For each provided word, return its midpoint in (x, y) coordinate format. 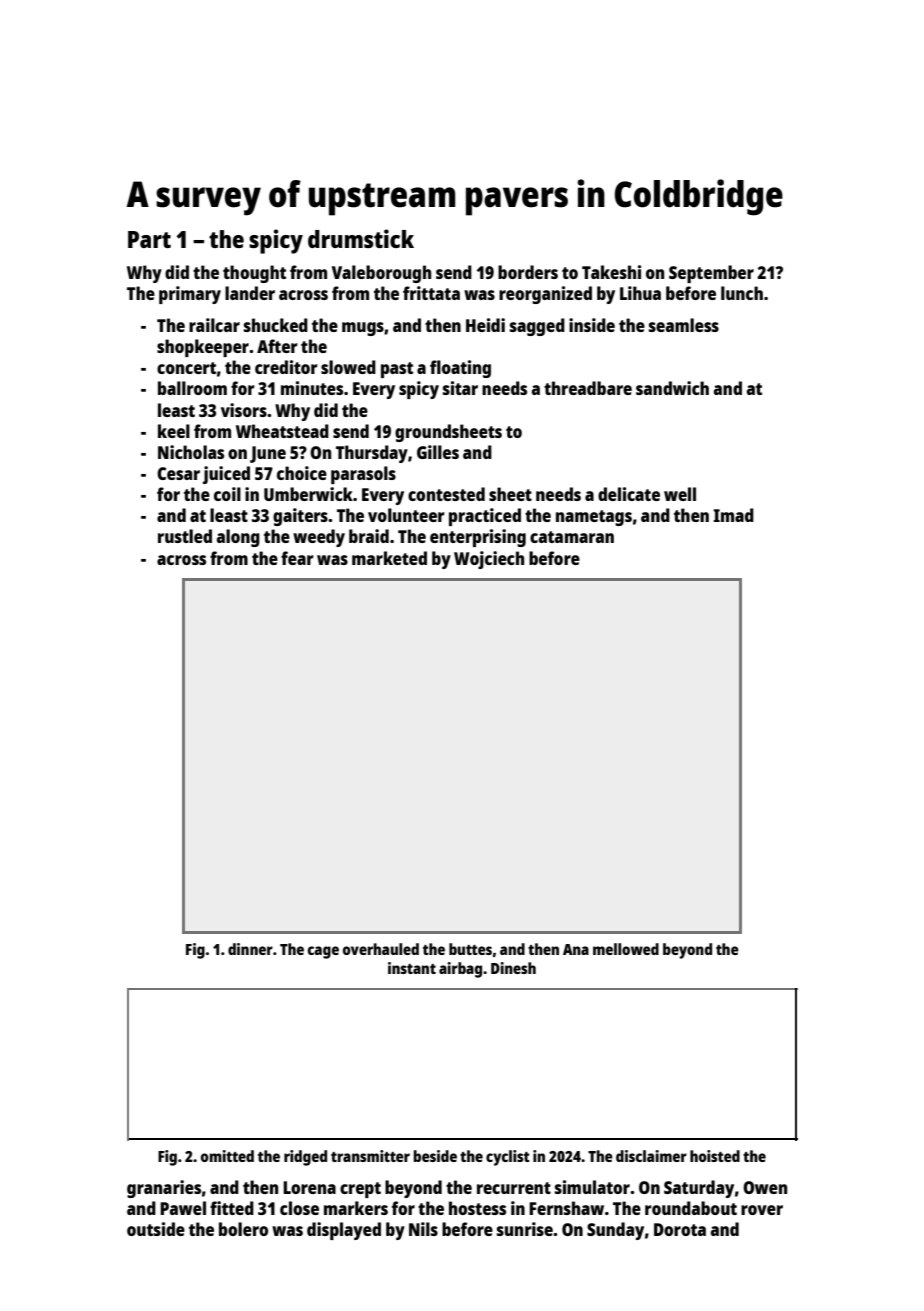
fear (297, 558)
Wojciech (489, 560)
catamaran (572, 537)
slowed (348, 367)
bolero (243, 1229)
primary (190, 295)
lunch (742, 293)
